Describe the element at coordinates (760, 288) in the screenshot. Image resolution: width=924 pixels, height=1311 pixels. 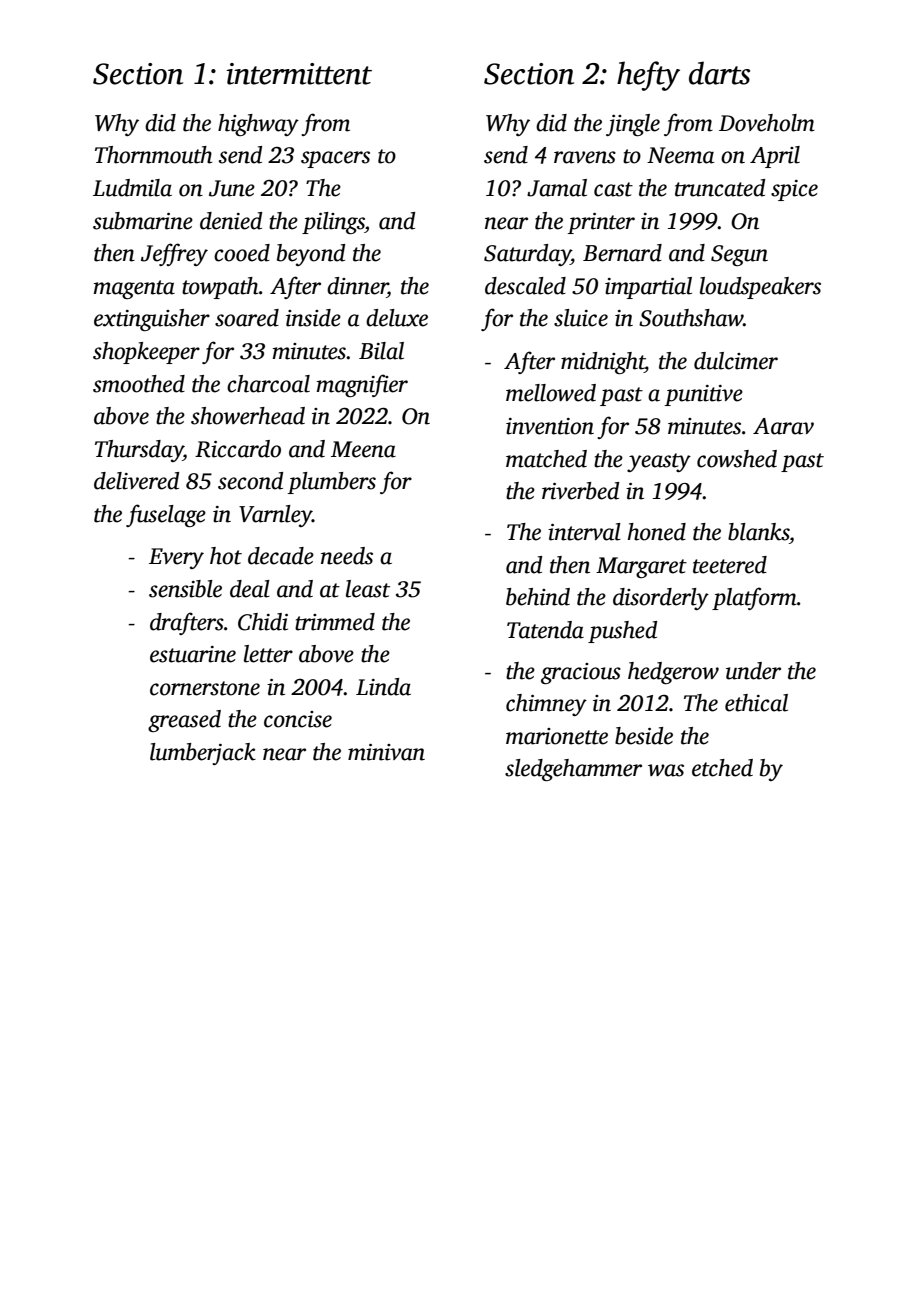
I see `loudspeakers` at that location.
